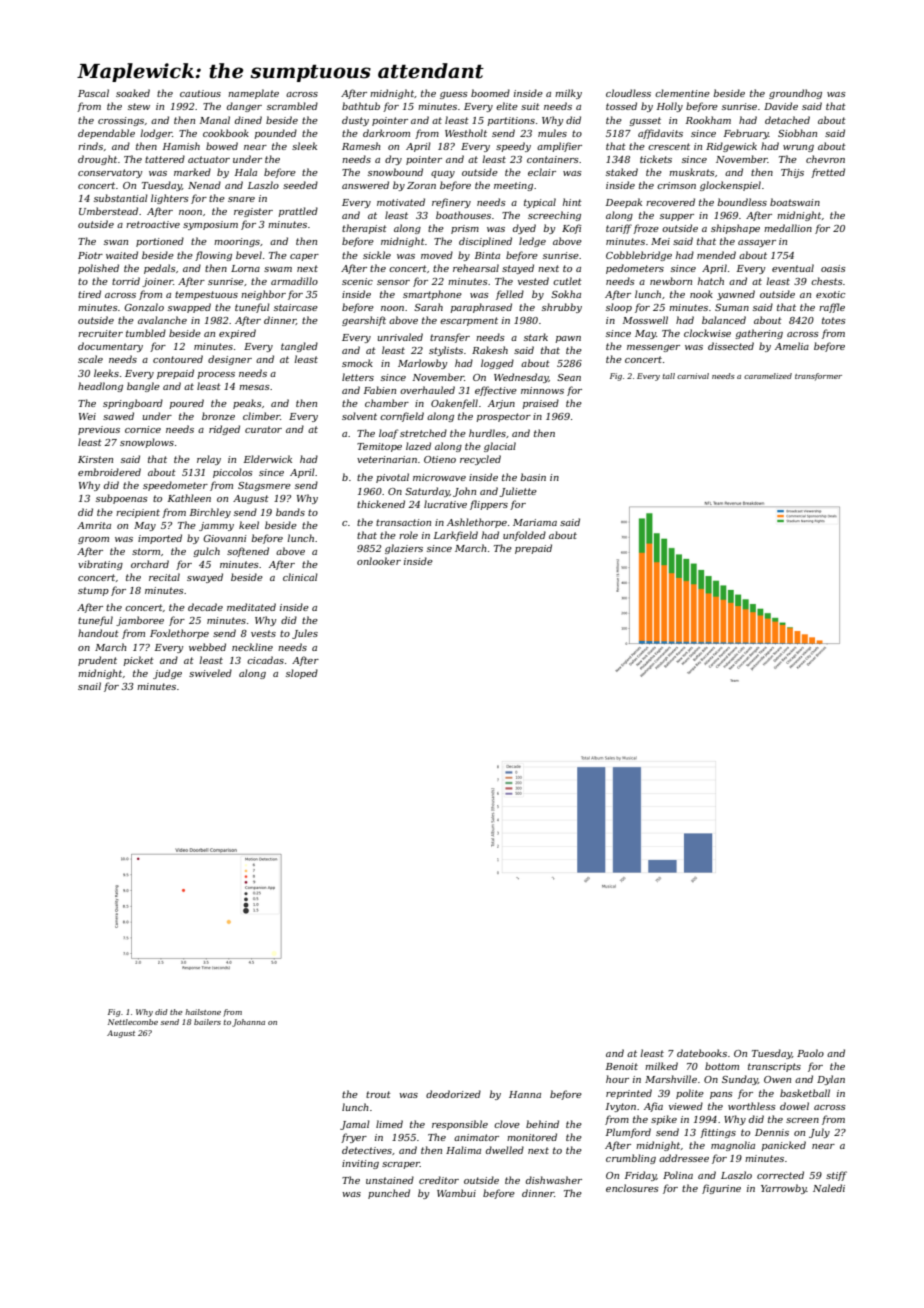  I want to click on recruiter, so click(100, 333).
